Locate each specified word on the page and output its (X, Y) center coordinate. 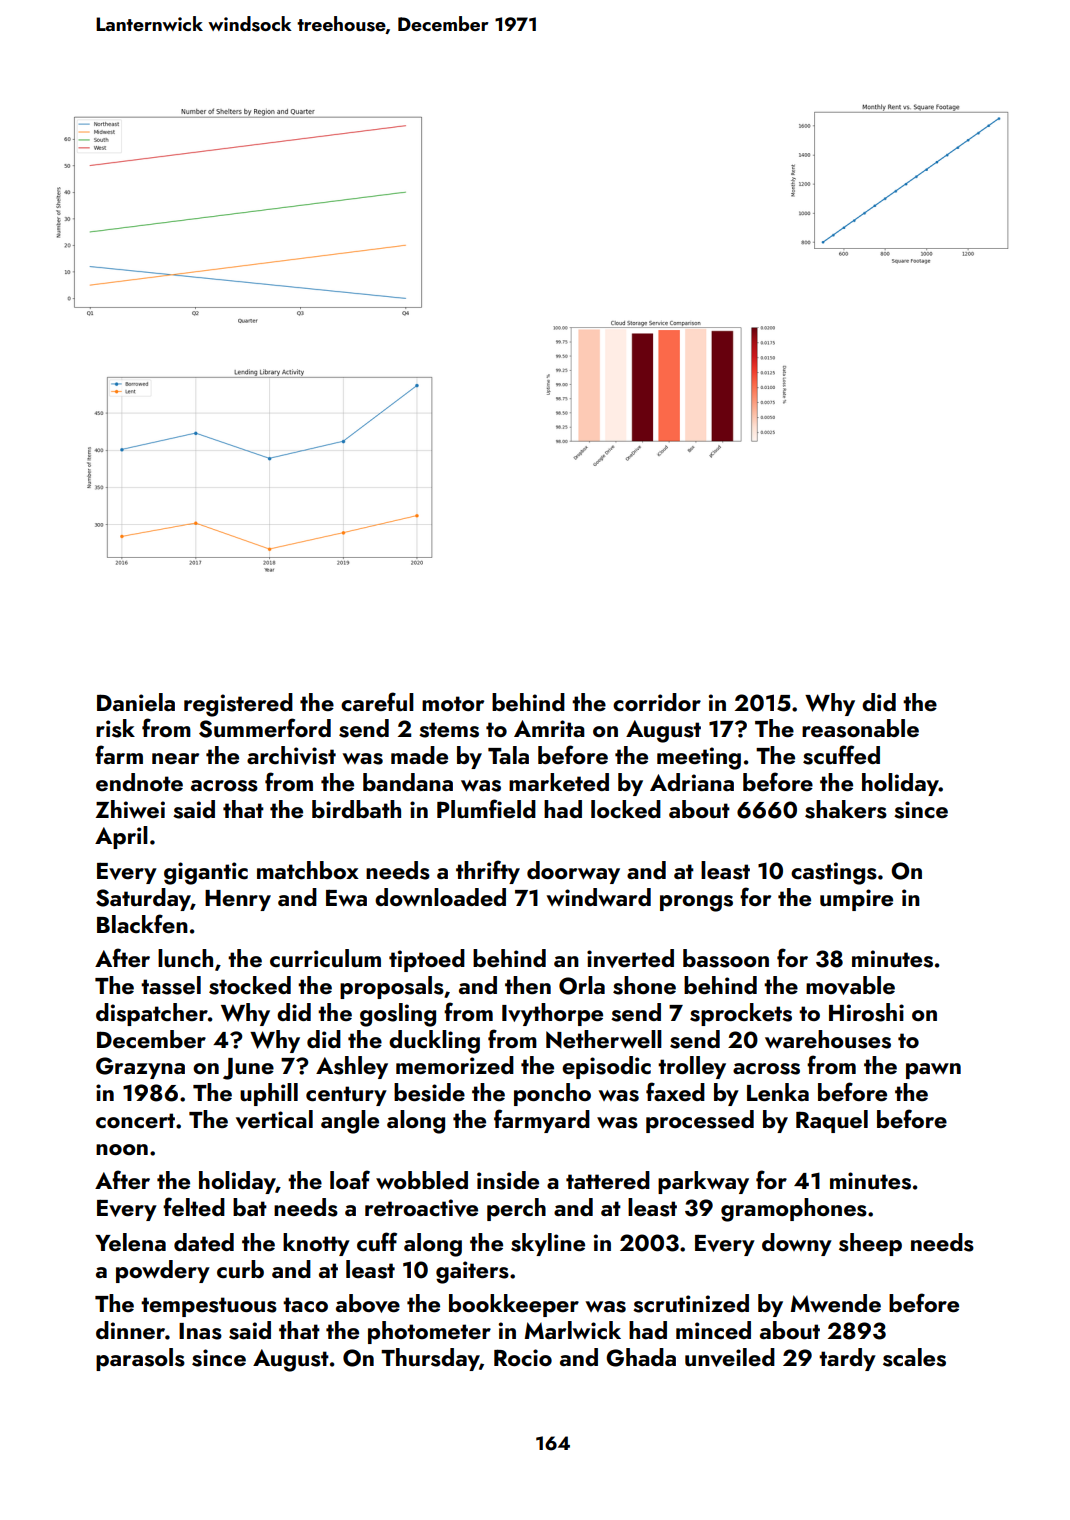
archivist (291, 755)
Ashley (352, 1067)
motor (453, 703)
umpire (856, 900)
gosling (398, 1015)
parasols (140, 1359)
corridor (657, 702)
